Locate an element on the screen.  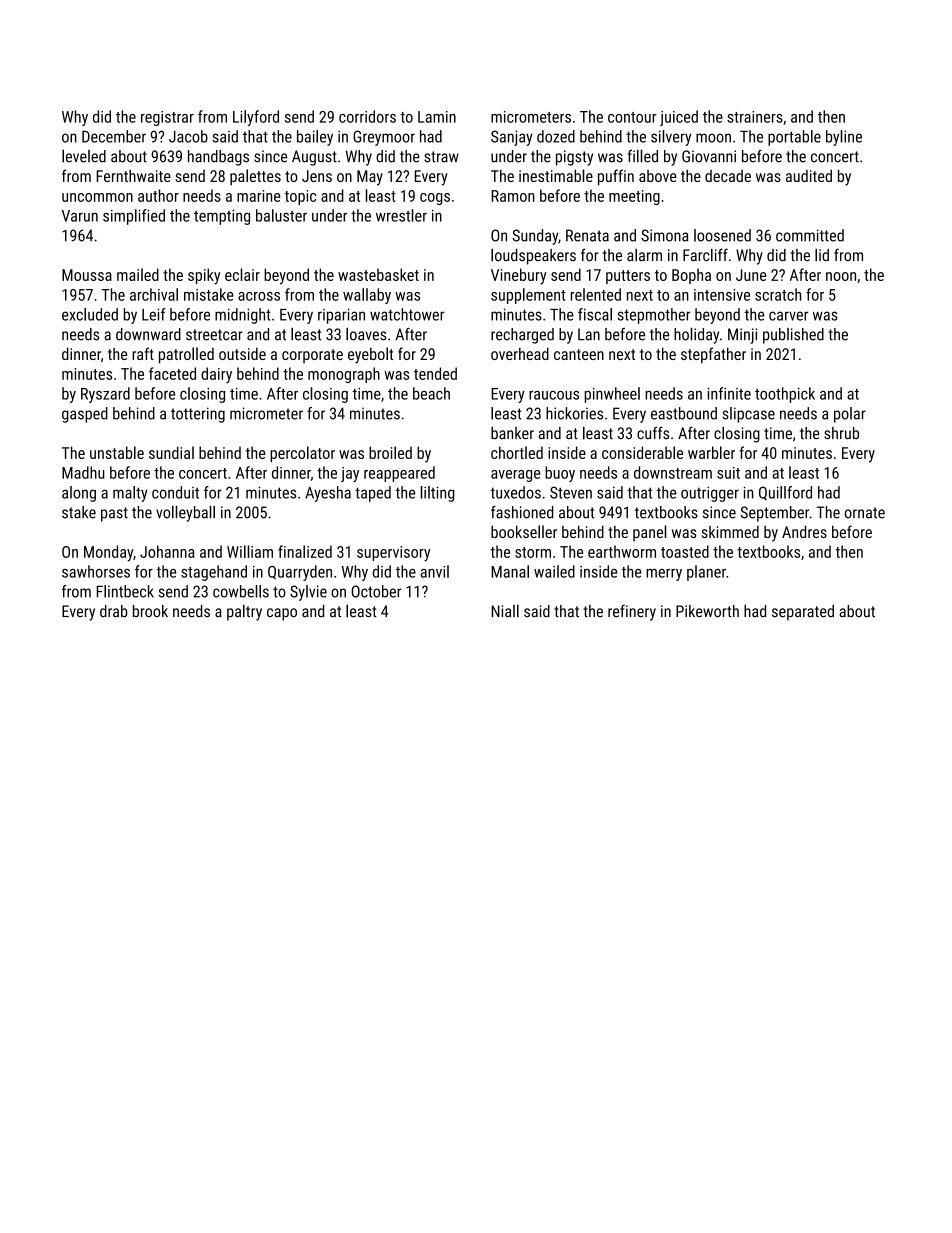
Sunday is located at coordinates (535, 237).
